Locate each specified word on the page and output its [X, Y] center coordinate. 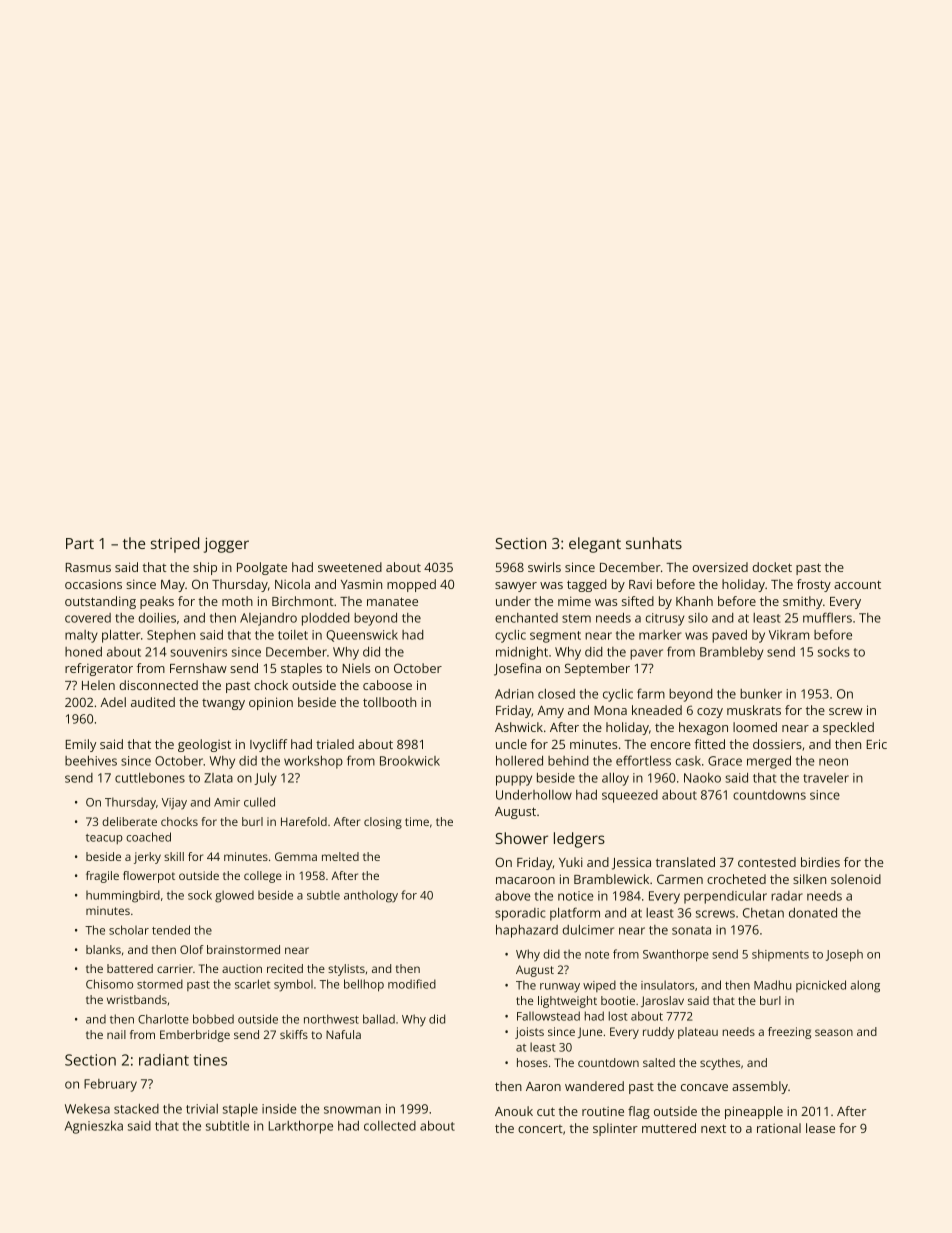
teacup [104, 839]
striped [175, 545]
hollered [519, 760]
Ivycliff [268, 745]
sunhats [654, 543]
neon [833, 762]
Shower [522, 838]
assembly [760, 1087]
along [865, 986]
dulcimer [588, 930]
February [110, 1085]
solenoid [856, 879]
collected [390, 1126]
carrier [175, 968]
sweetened [350, 567]
